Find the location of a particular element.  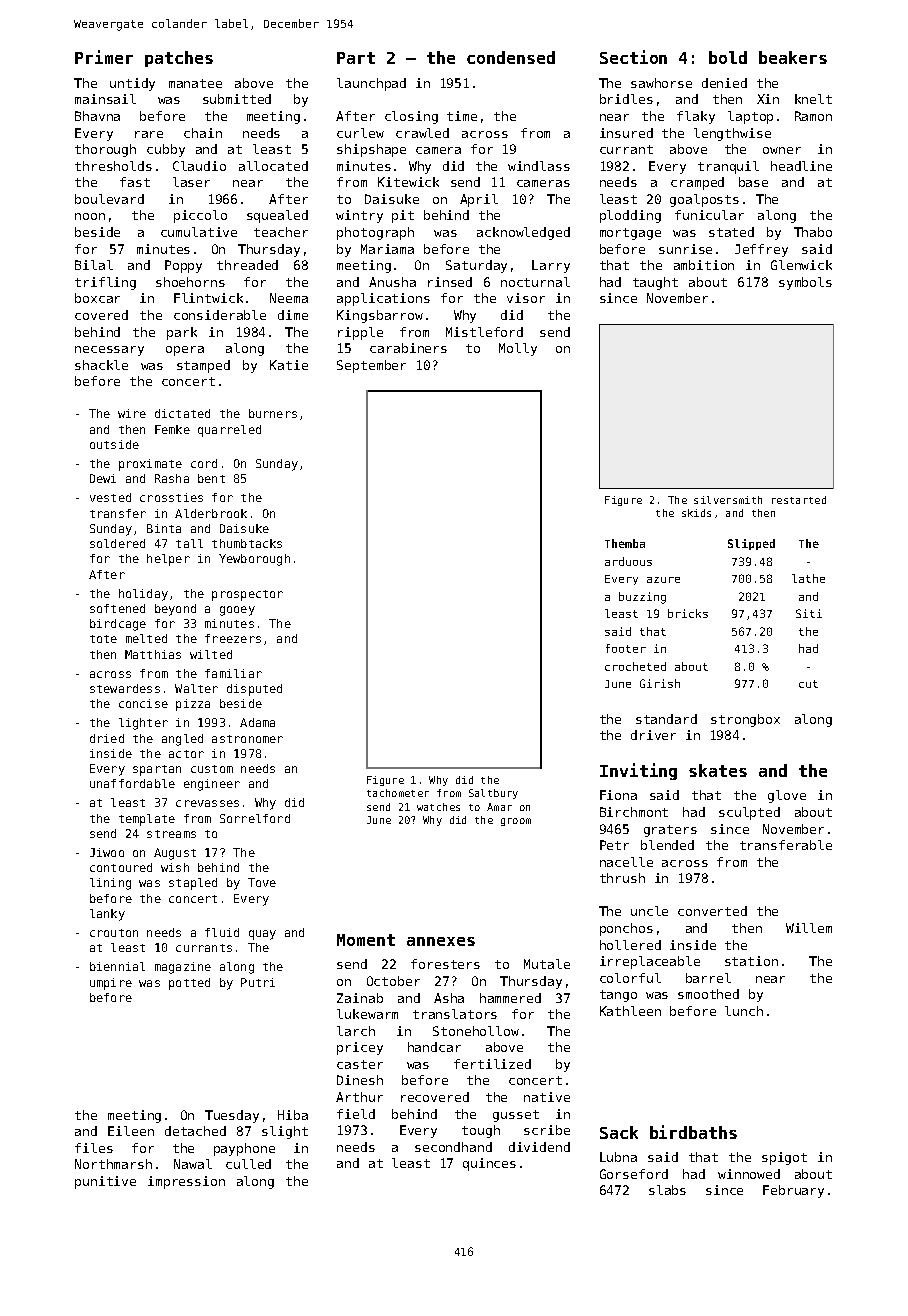

silversmith is located at coordinates (728, 500).
